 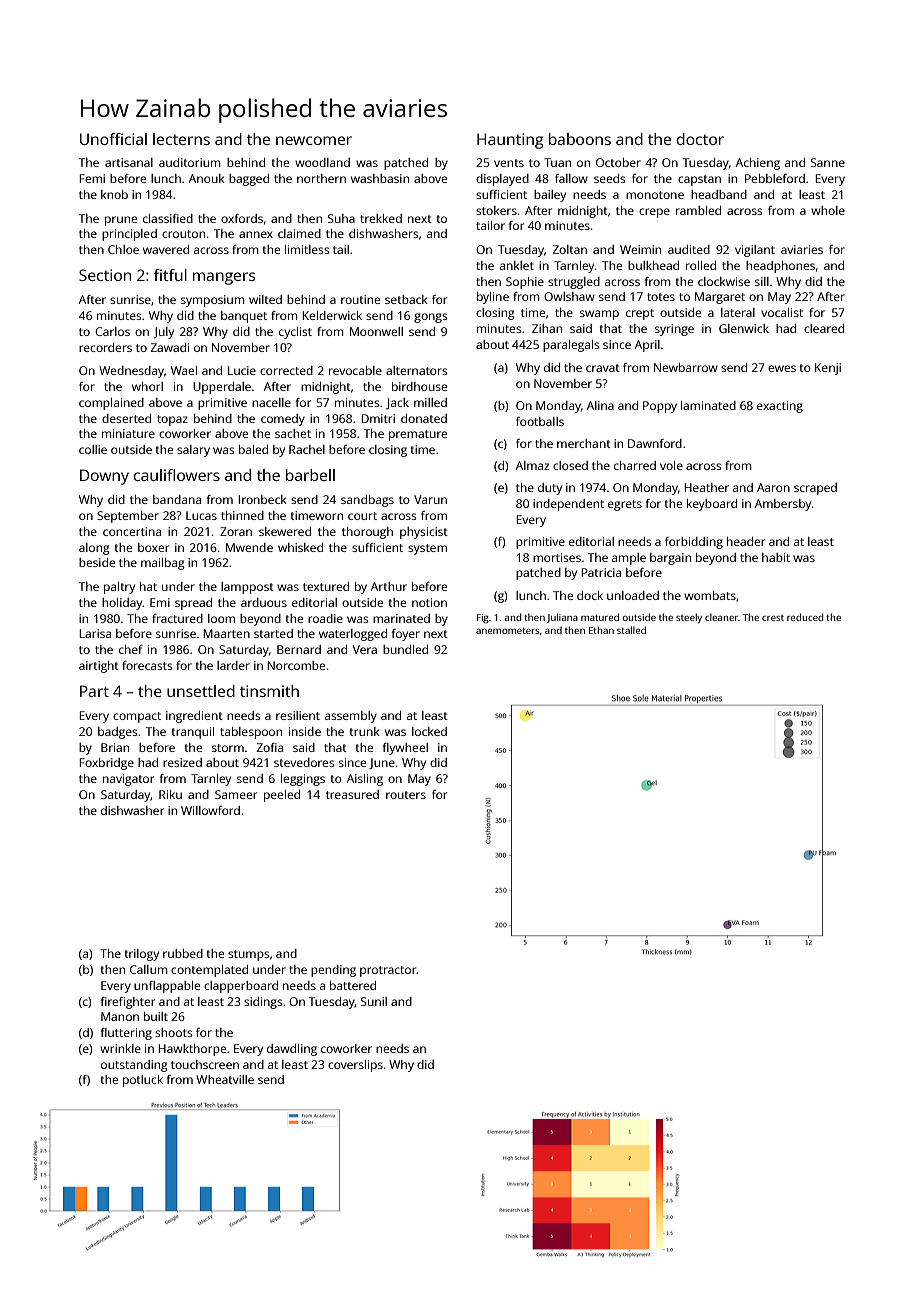 What do you see at coordinates (113, 139) in the screenshot?
I see `Unofficial` at bounding box center [113, 139].
